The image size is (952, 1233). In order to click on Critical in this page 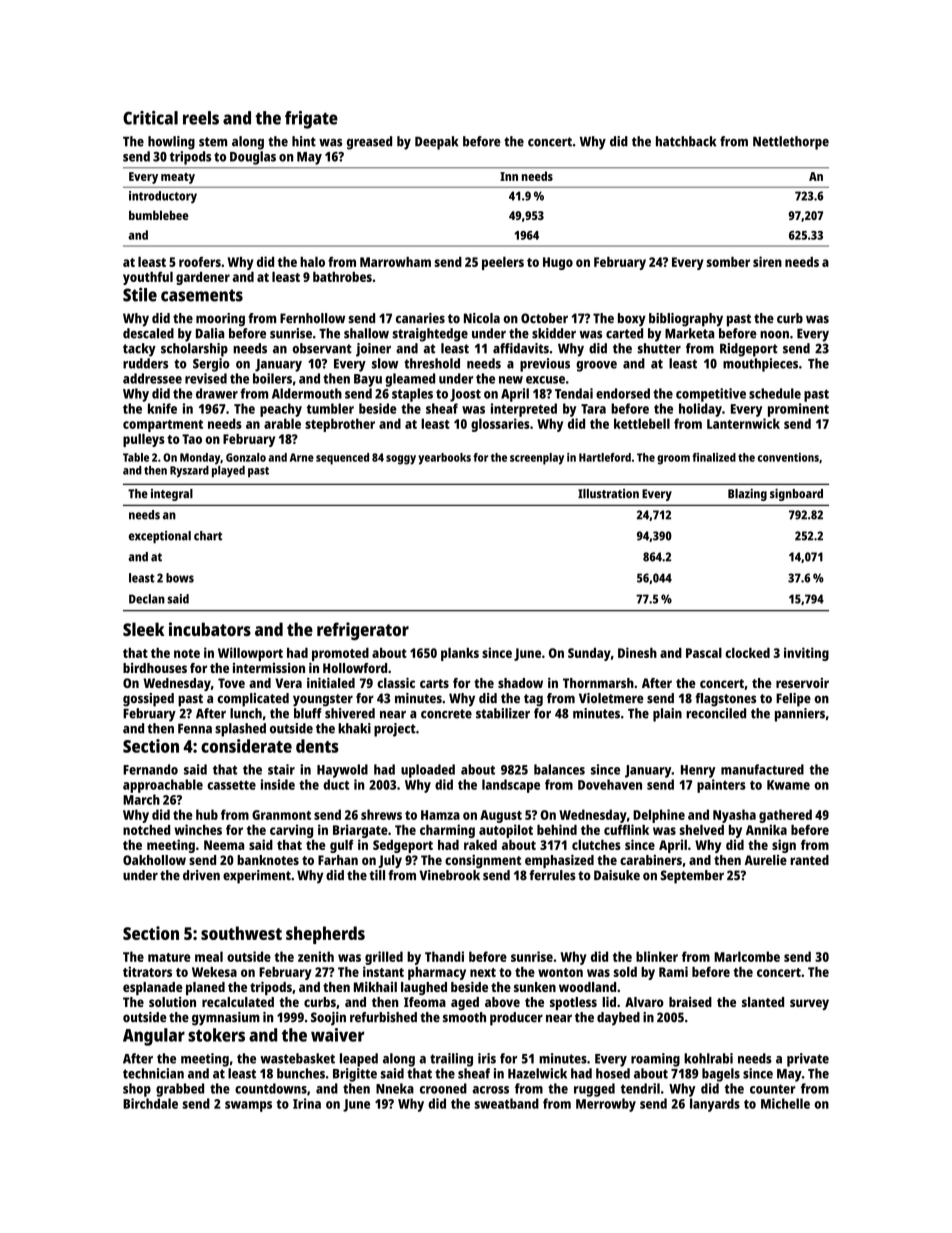, I will do `click(150, 118)`.
